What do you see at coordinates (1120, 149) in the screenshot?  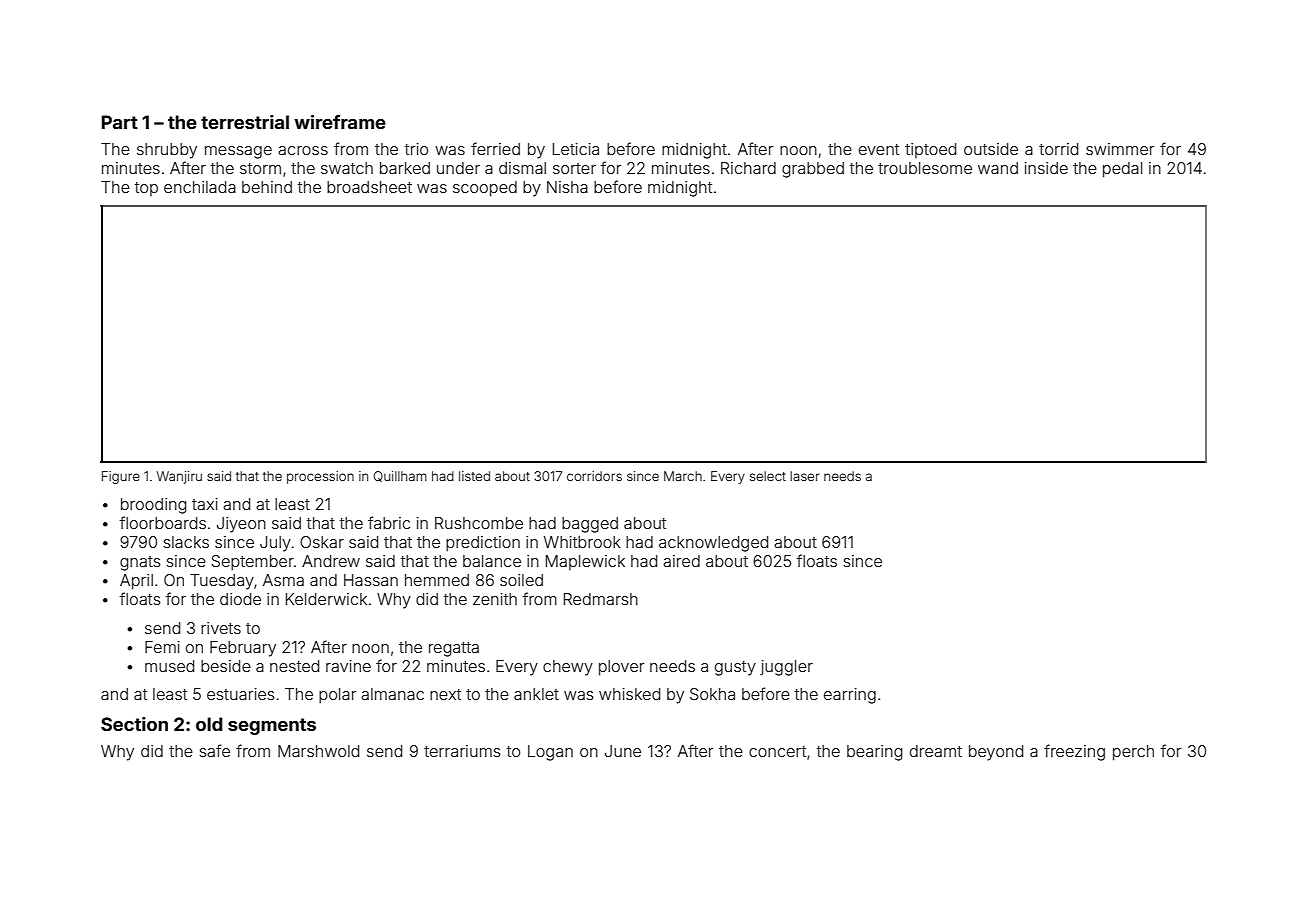 I see `swimmer` at bounding box center [1120, 149].
